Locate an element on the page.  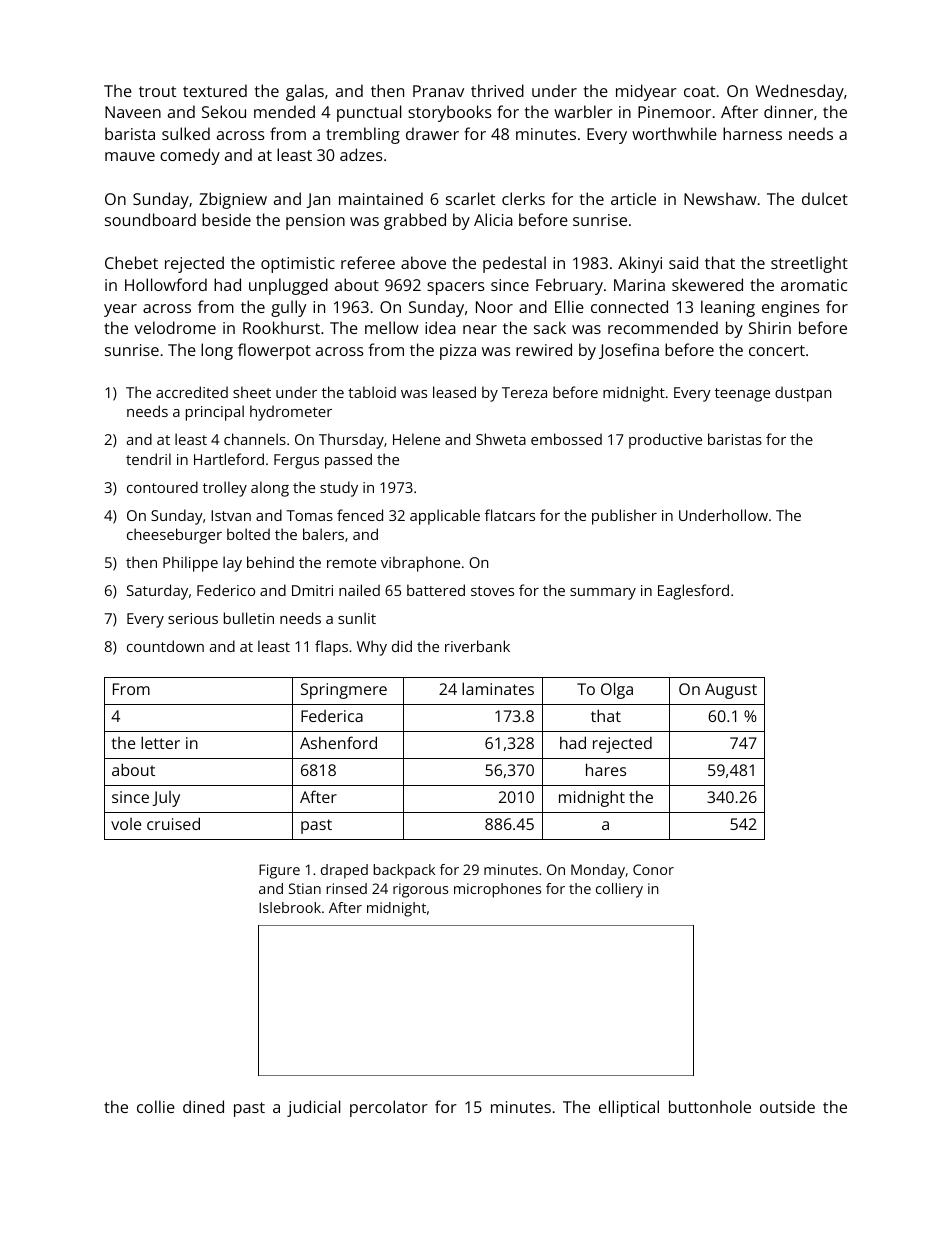
percolator is located at coordinates (389, 1108).
